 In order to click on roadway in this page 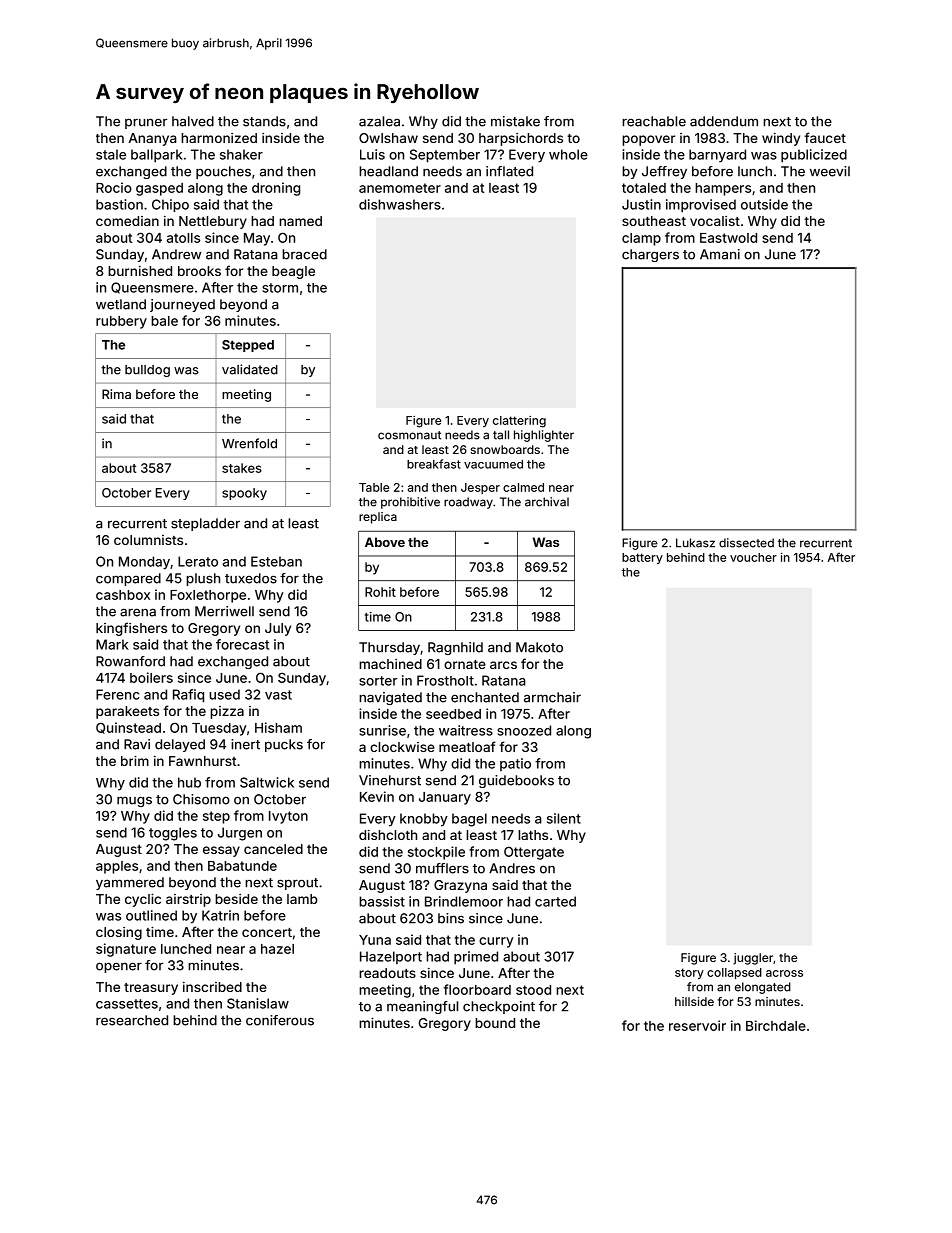, I will do `click(468, 503)`.
